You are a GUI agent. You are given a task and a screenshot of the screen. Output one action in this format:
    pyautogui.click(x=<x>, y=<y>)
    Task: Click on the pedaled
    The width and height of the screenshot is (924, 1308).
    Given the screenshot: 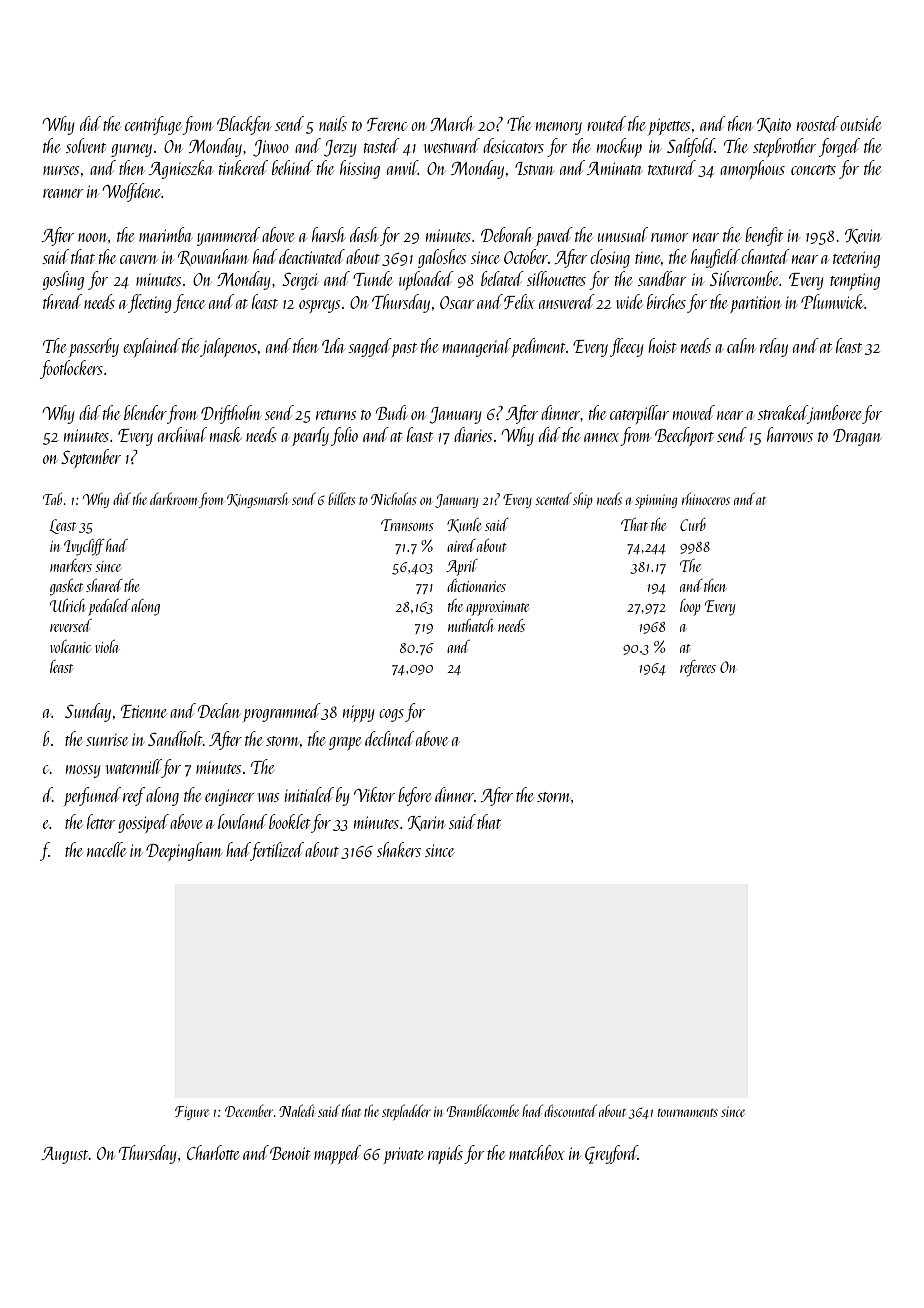 What is the action you would take?
    pyautogui.click(x=109, y=607)
